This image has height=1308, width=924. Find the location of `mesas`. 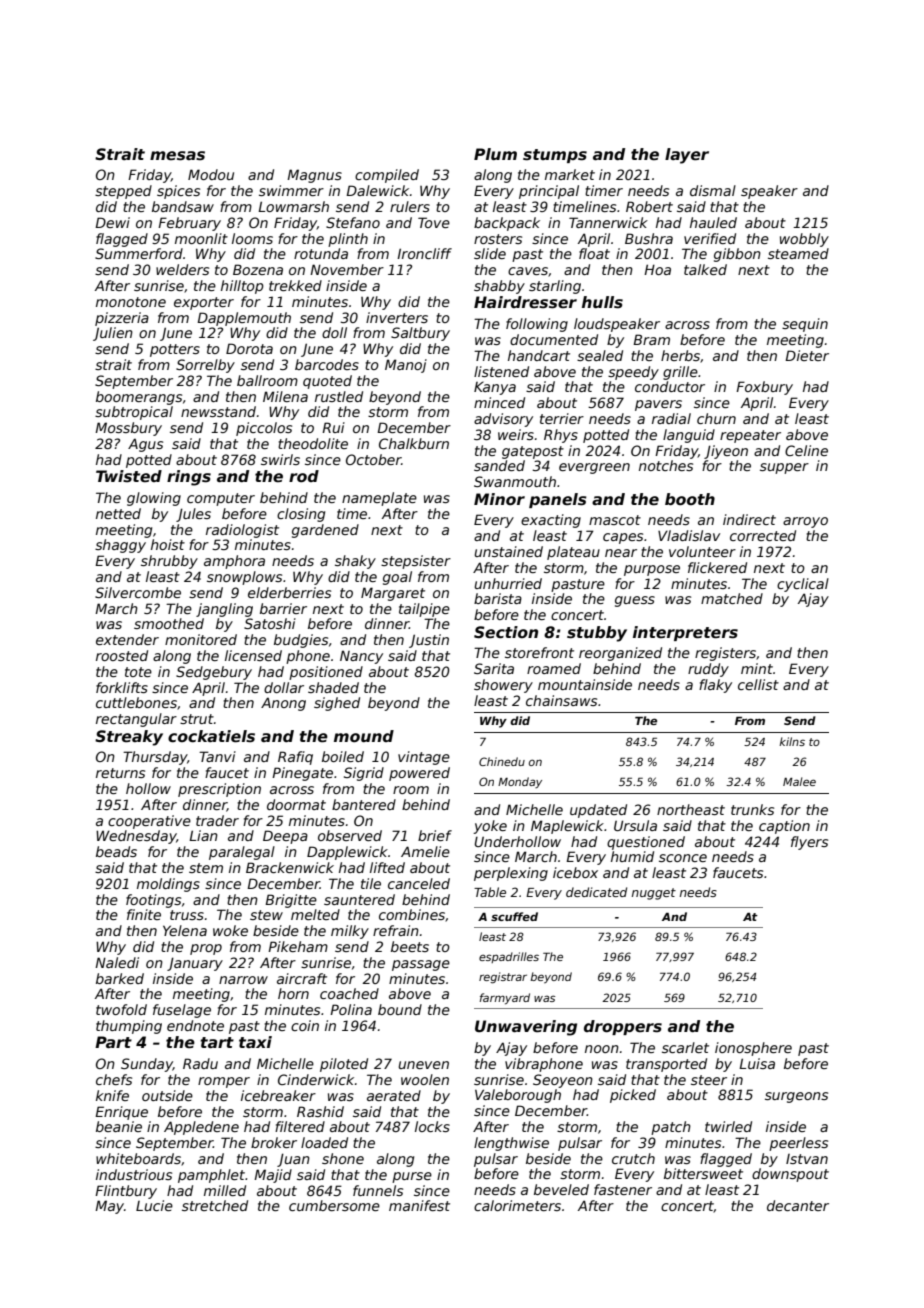

mesas is located at coordinates (177, 156).
